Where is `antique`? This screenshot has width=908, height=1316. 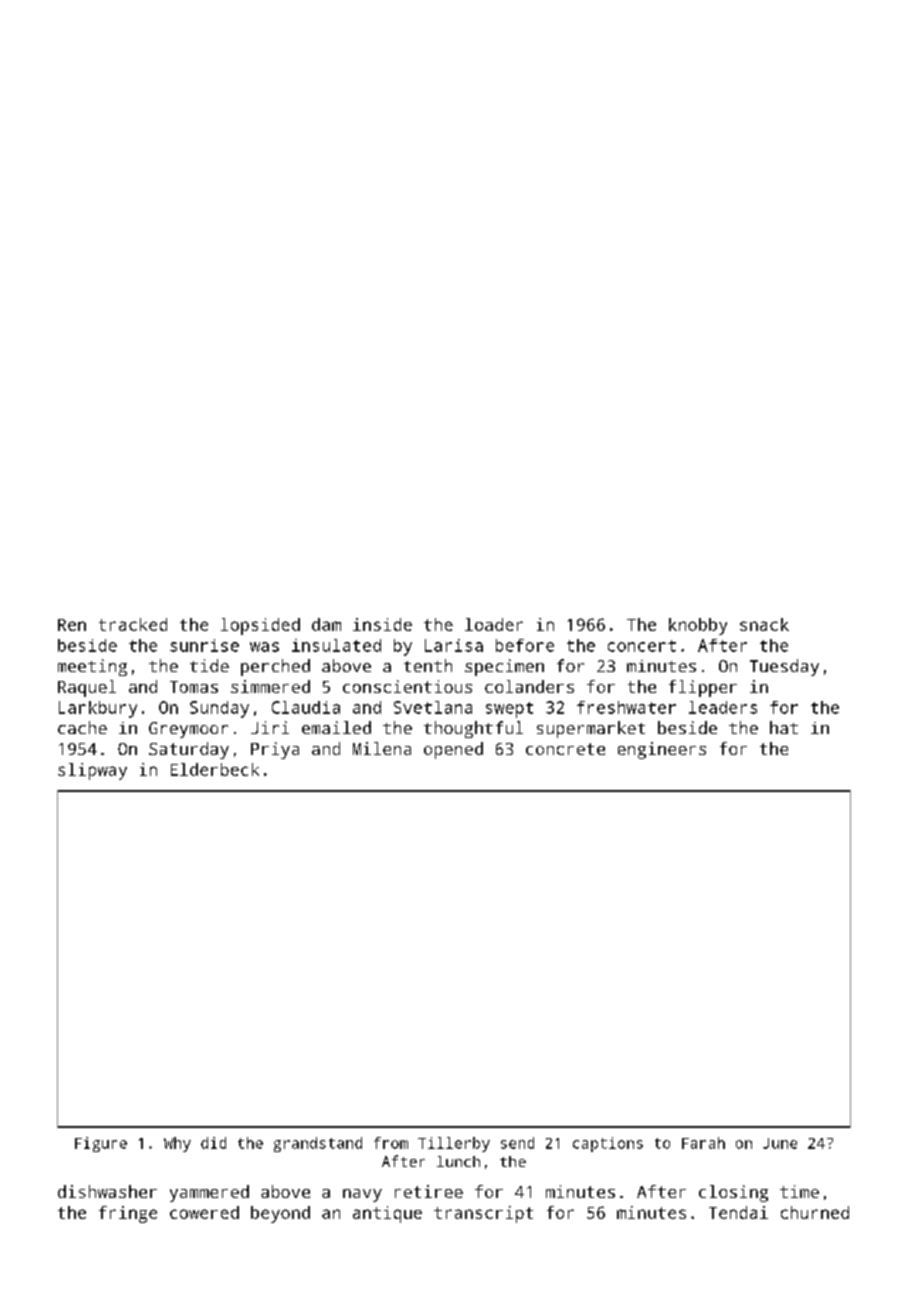 antique is located at coordinates (387, 1214).
